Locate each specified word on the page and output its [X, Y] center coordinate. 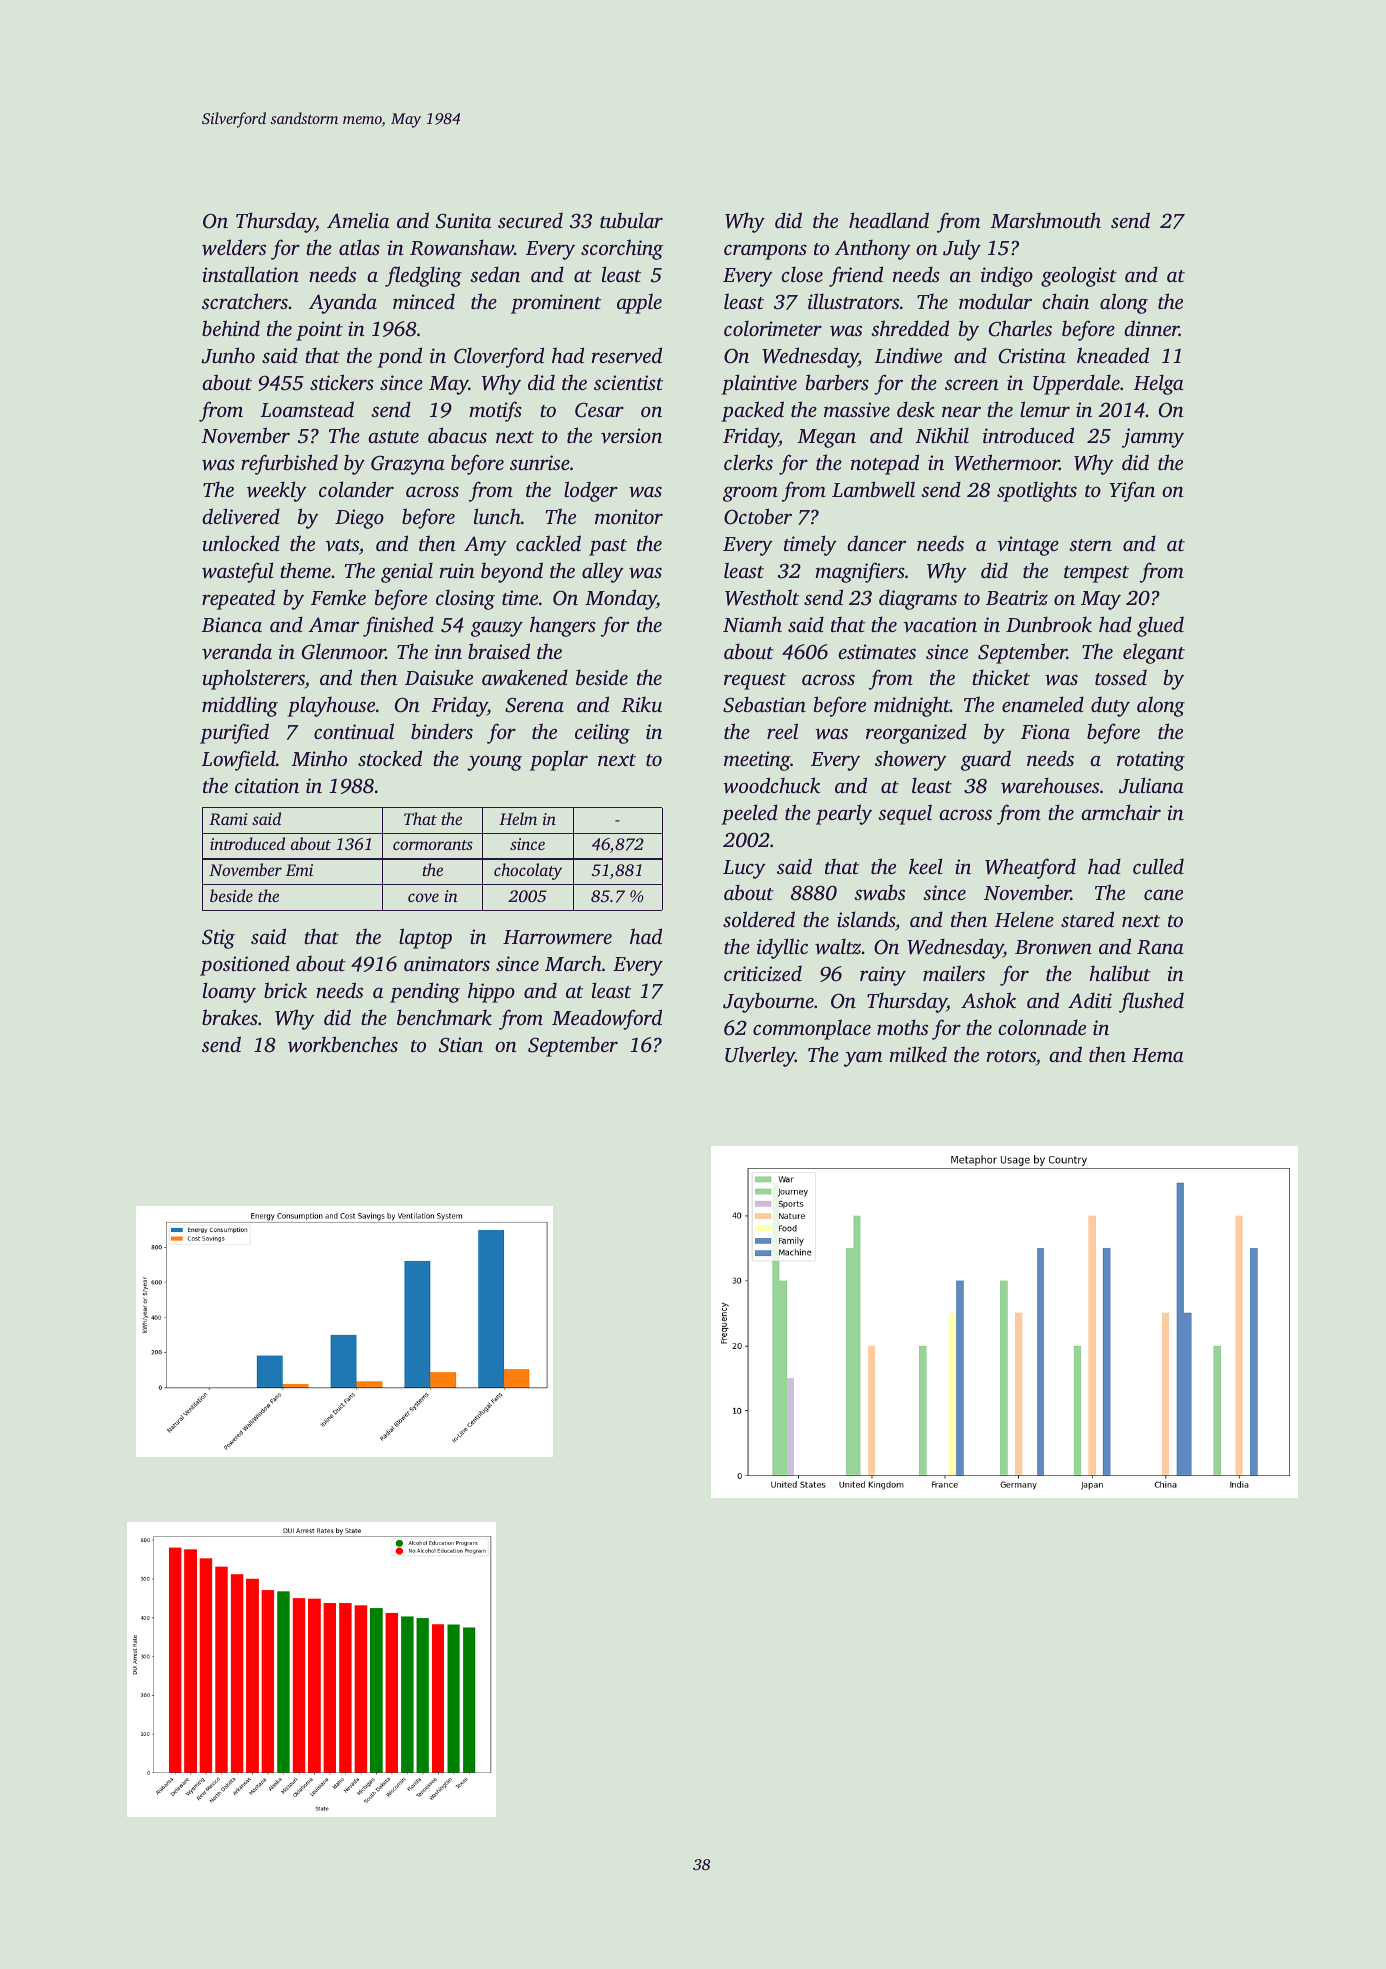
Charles [1020, 328]
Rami [228, 819]
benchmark [444, 1017]
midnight [912, 706]
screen [972, 384]
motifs [495, 411]
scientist [628, 382]
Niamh [752, 624]
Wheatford [1030, 868]
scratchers [245, 301]
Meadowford [607, 1019]
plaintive [759, 384]
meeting [757, 761]
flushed [1151, 1002]
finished [398, 626]
